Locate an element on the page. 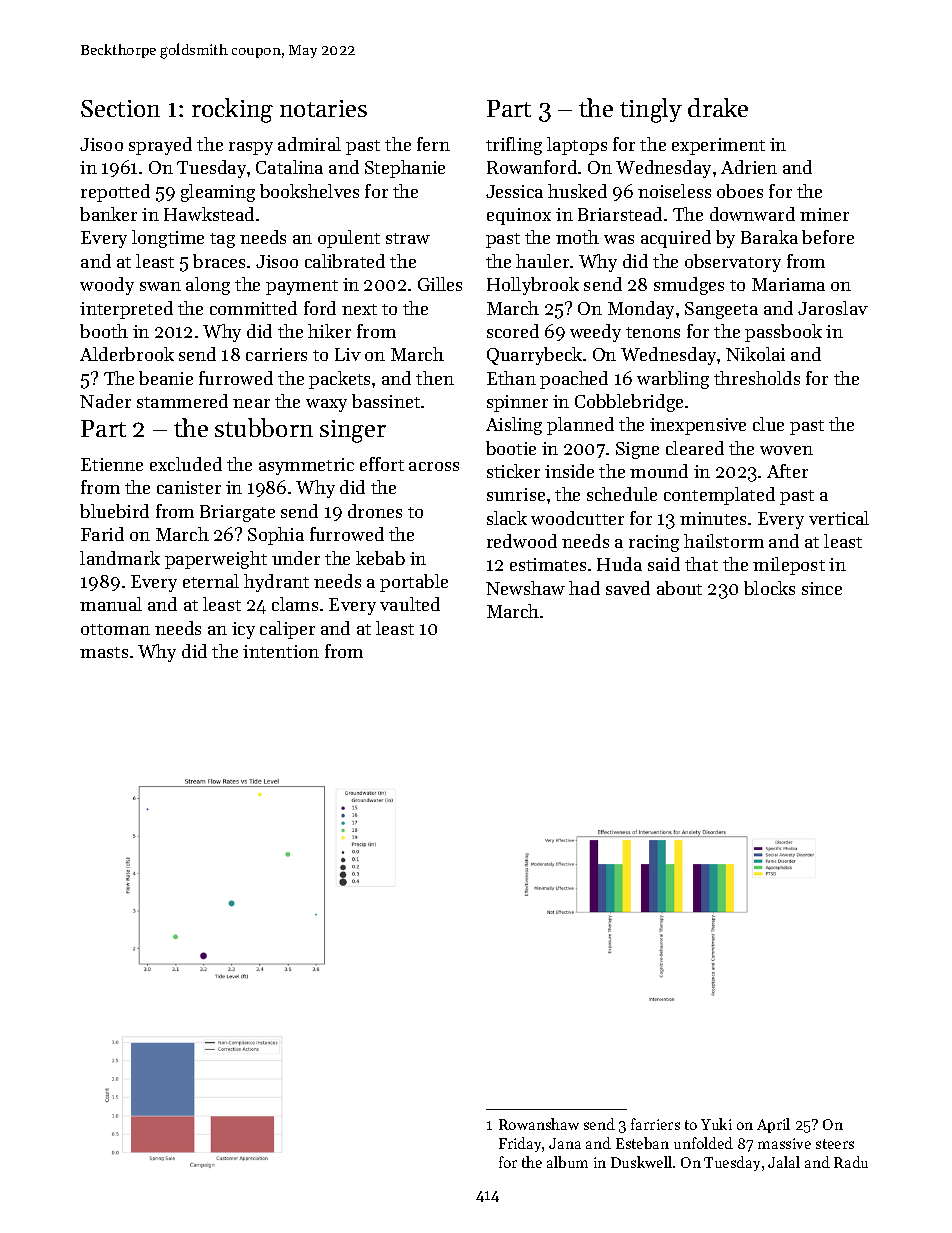 Image resolution: width=952 pixels, height=1233 pixels. album is located at coordinates (567, 1162).
